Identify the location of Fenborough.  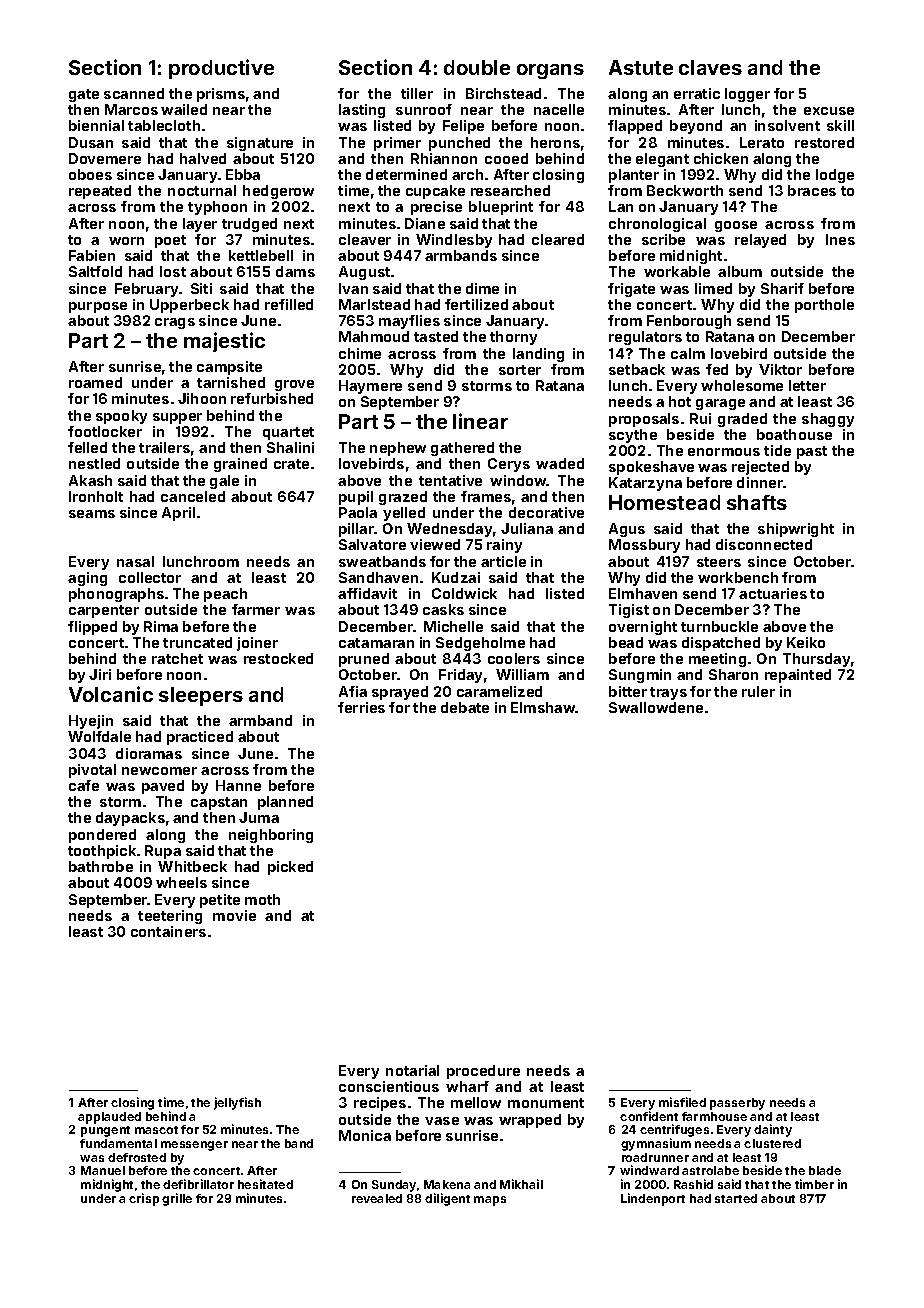
(689, 322).
